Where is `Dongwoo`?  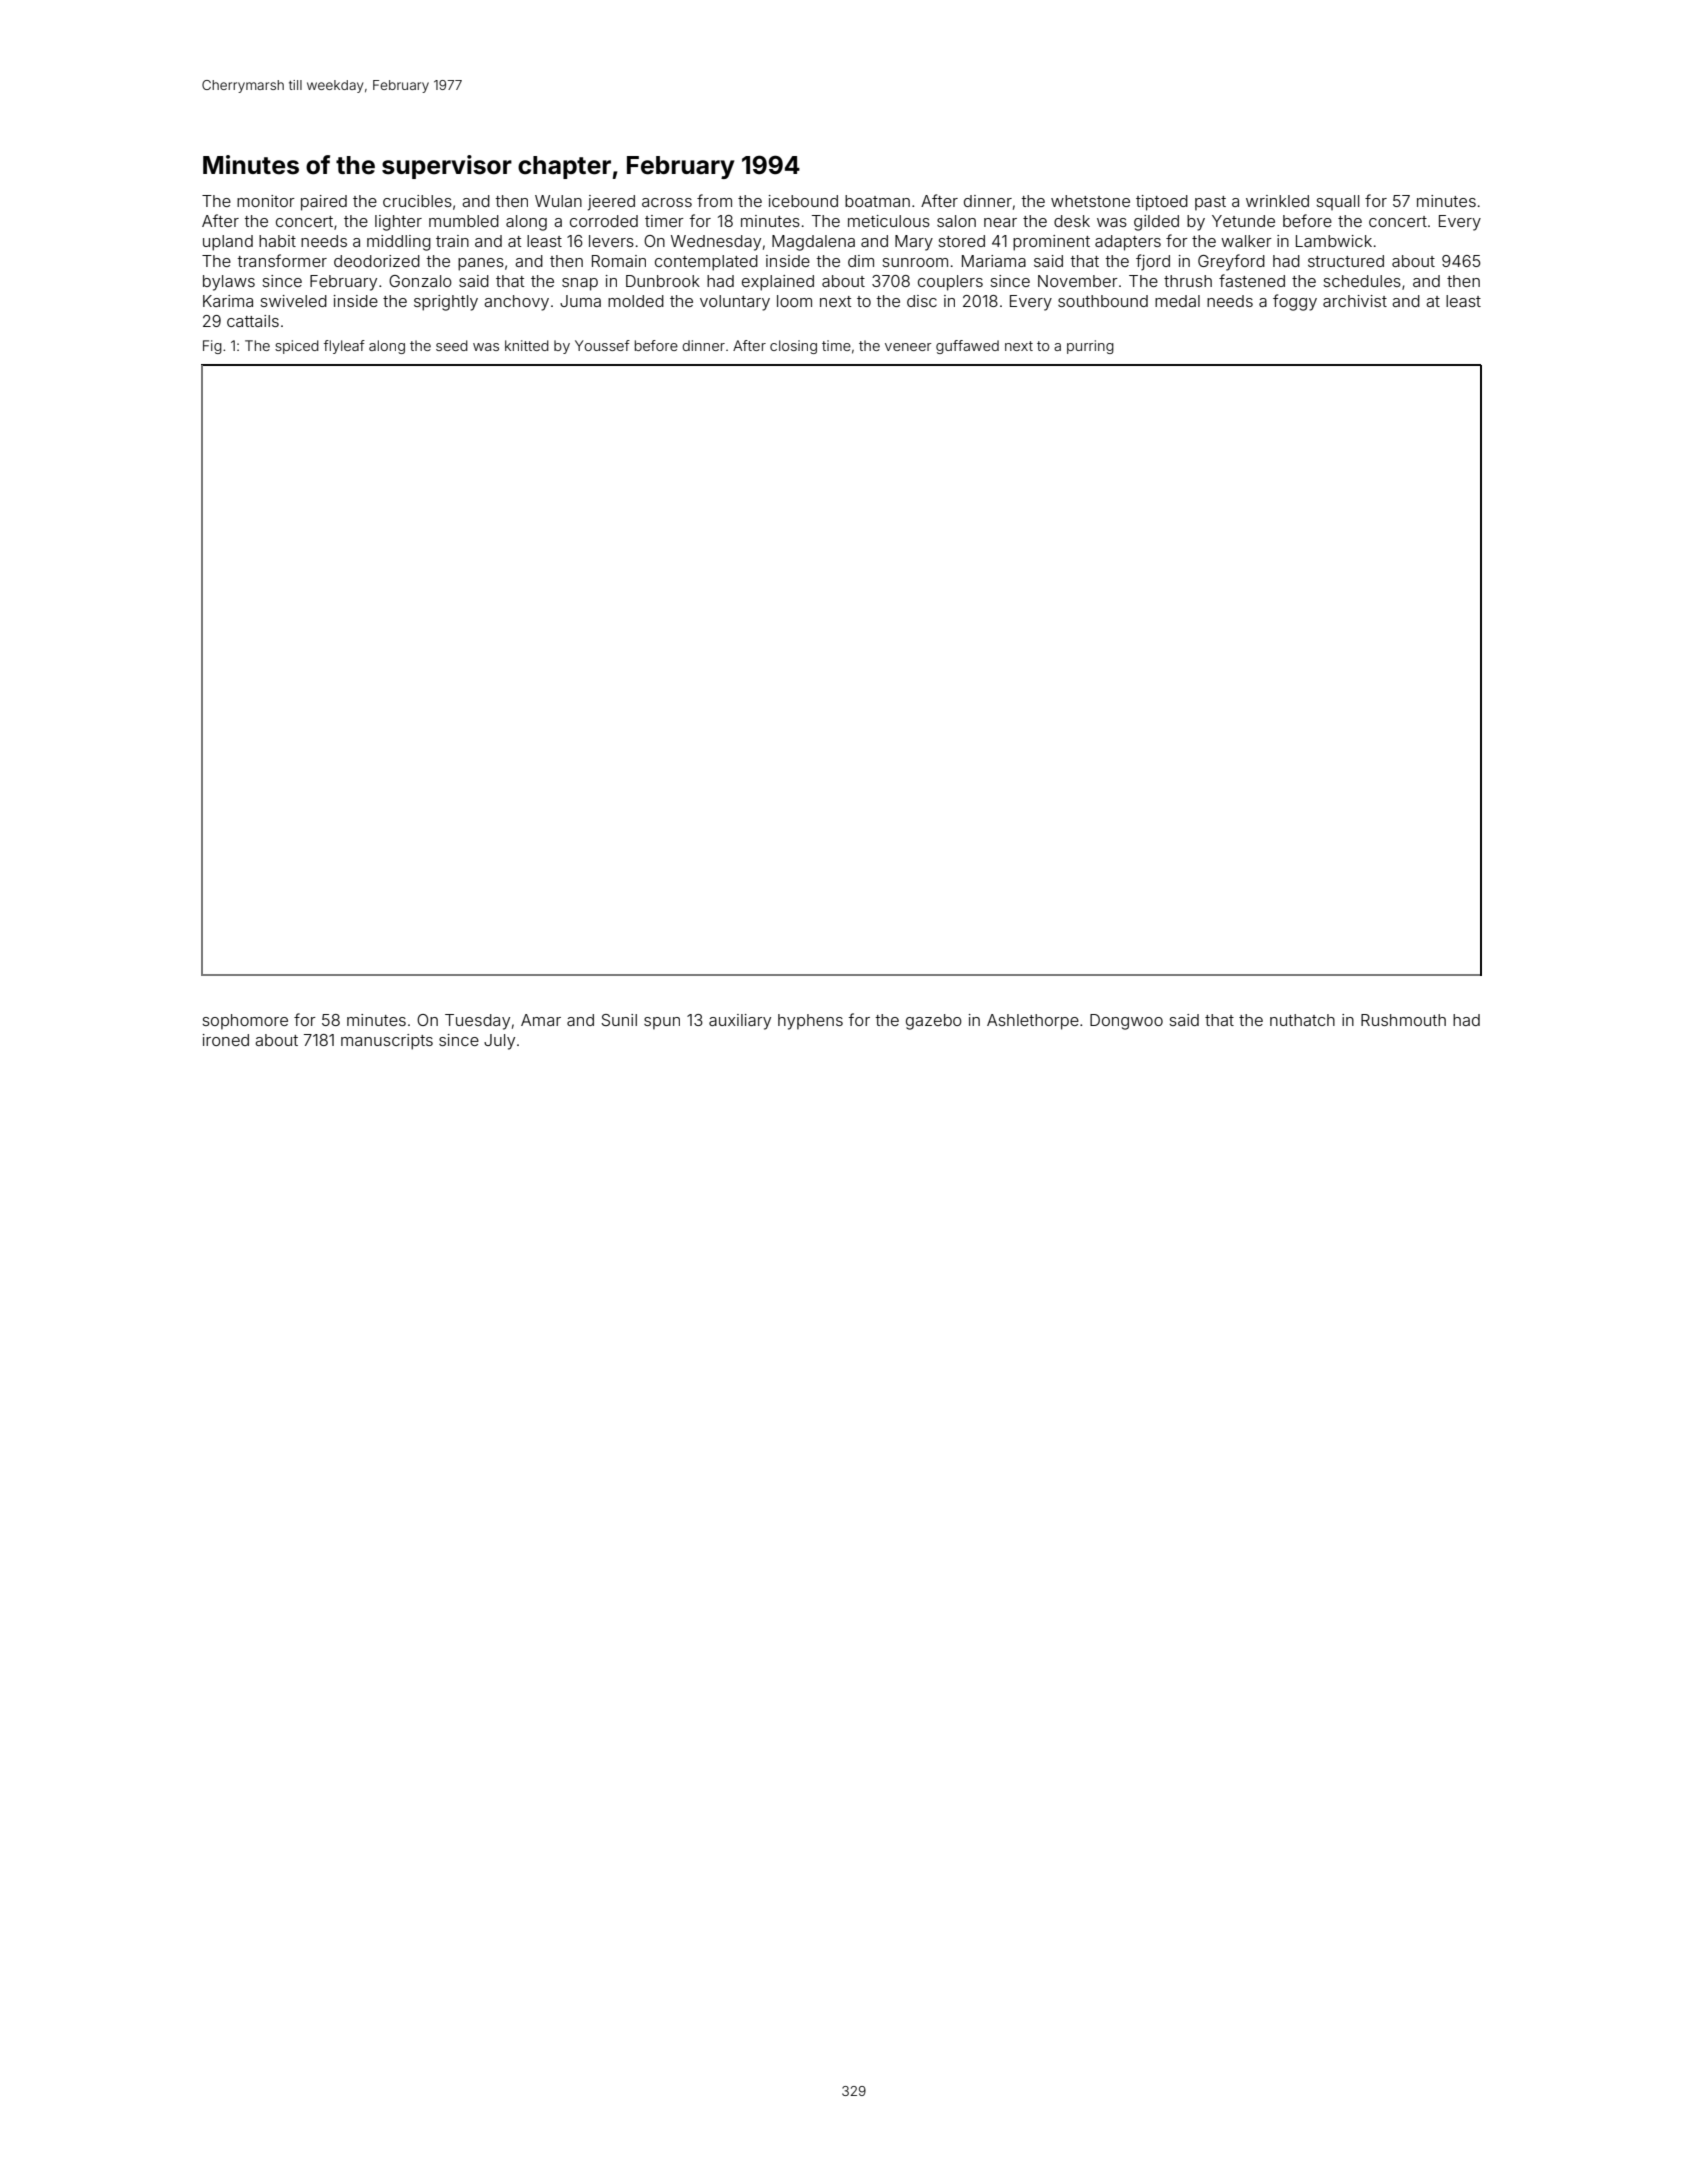 Dongwoo is located at coordinates (1126, 1022).
